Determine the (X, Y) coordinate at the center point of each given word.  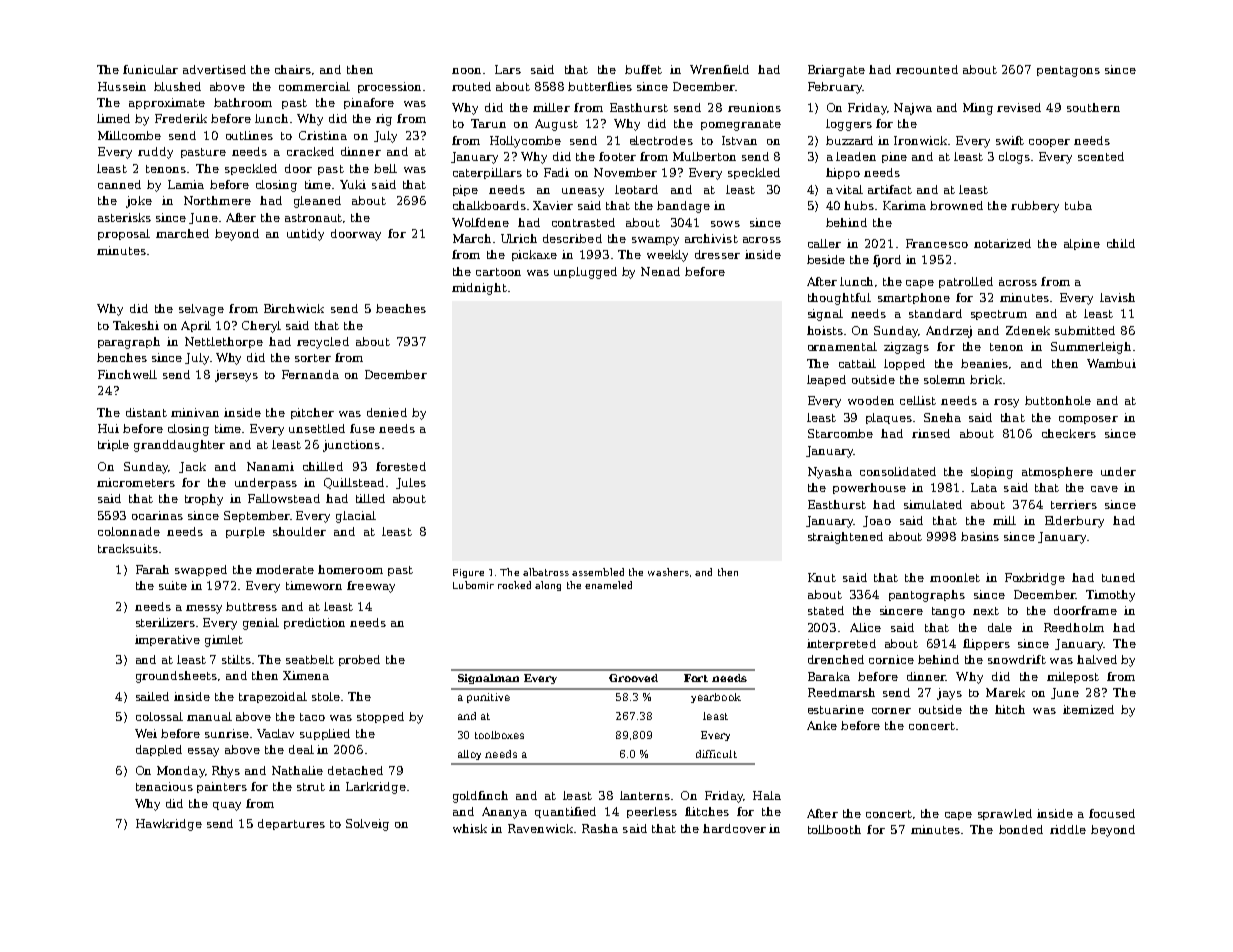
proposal (124, 234)
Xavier (553, 205)
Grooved (633, 678)
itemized (1088, 709)
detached (355, 770)
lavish (1117, 297)
